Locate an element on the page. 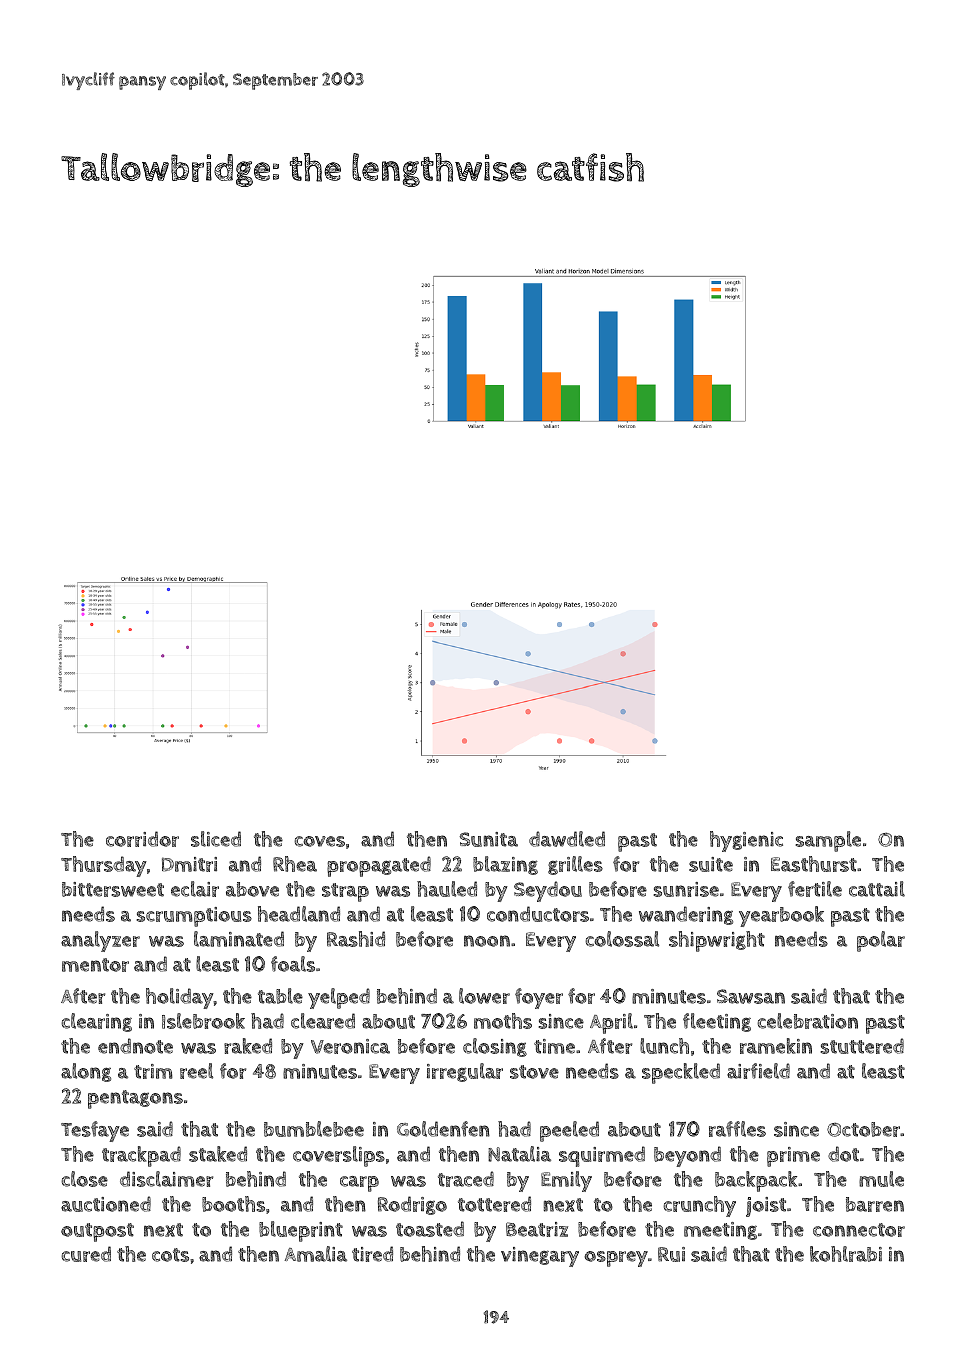 The height and width of the page is (1372, 966). dawdled is located at coordinates (567, 839).
